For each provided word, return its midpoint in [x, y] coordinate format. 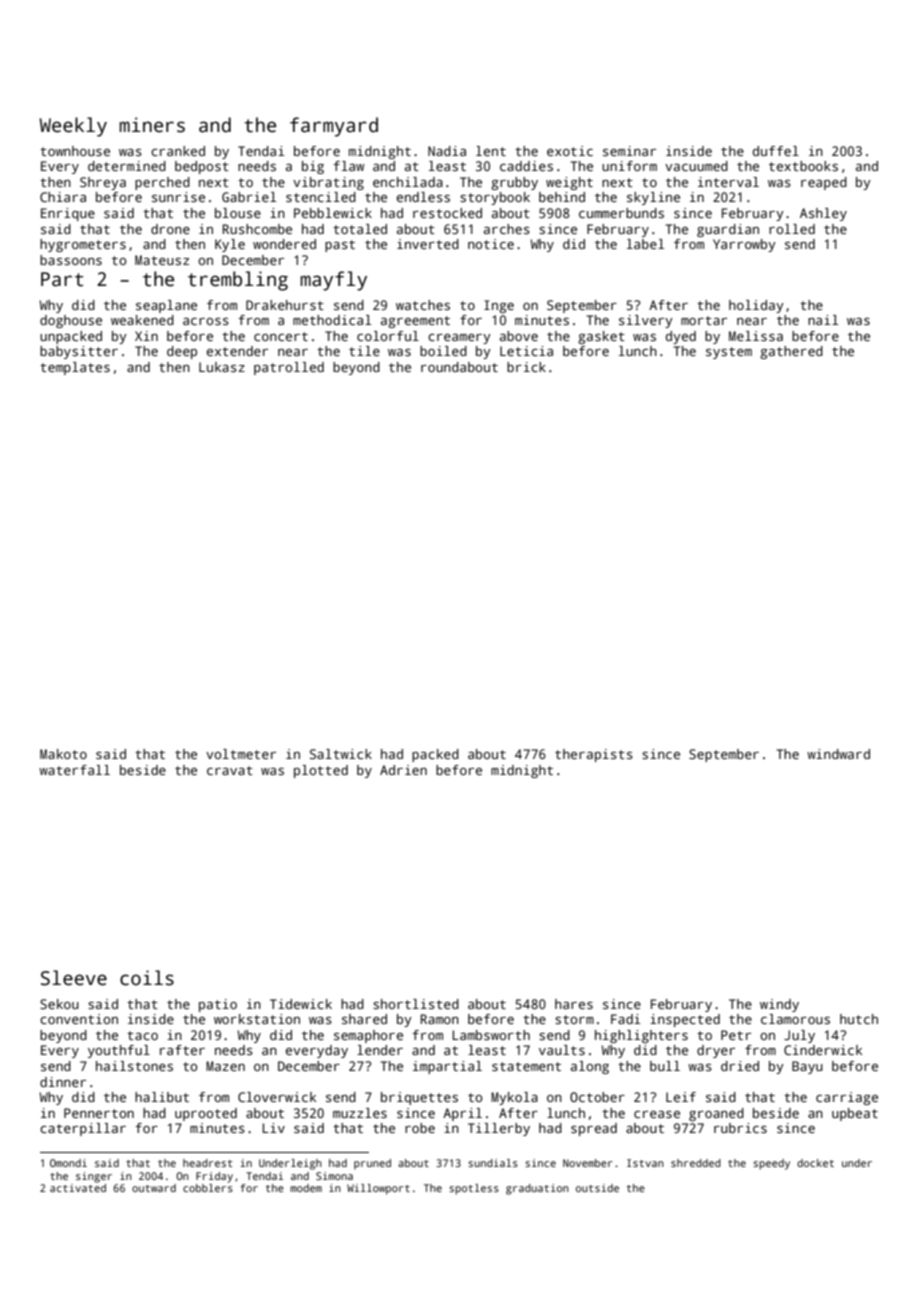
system [729, 353]
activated [78, 1188]
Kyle [230, 245]
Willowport [378, 1189]
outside [597, 1188]
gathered [791, 352]
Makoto [63, 754]
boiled [443, 351]
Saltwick [341, 754]
